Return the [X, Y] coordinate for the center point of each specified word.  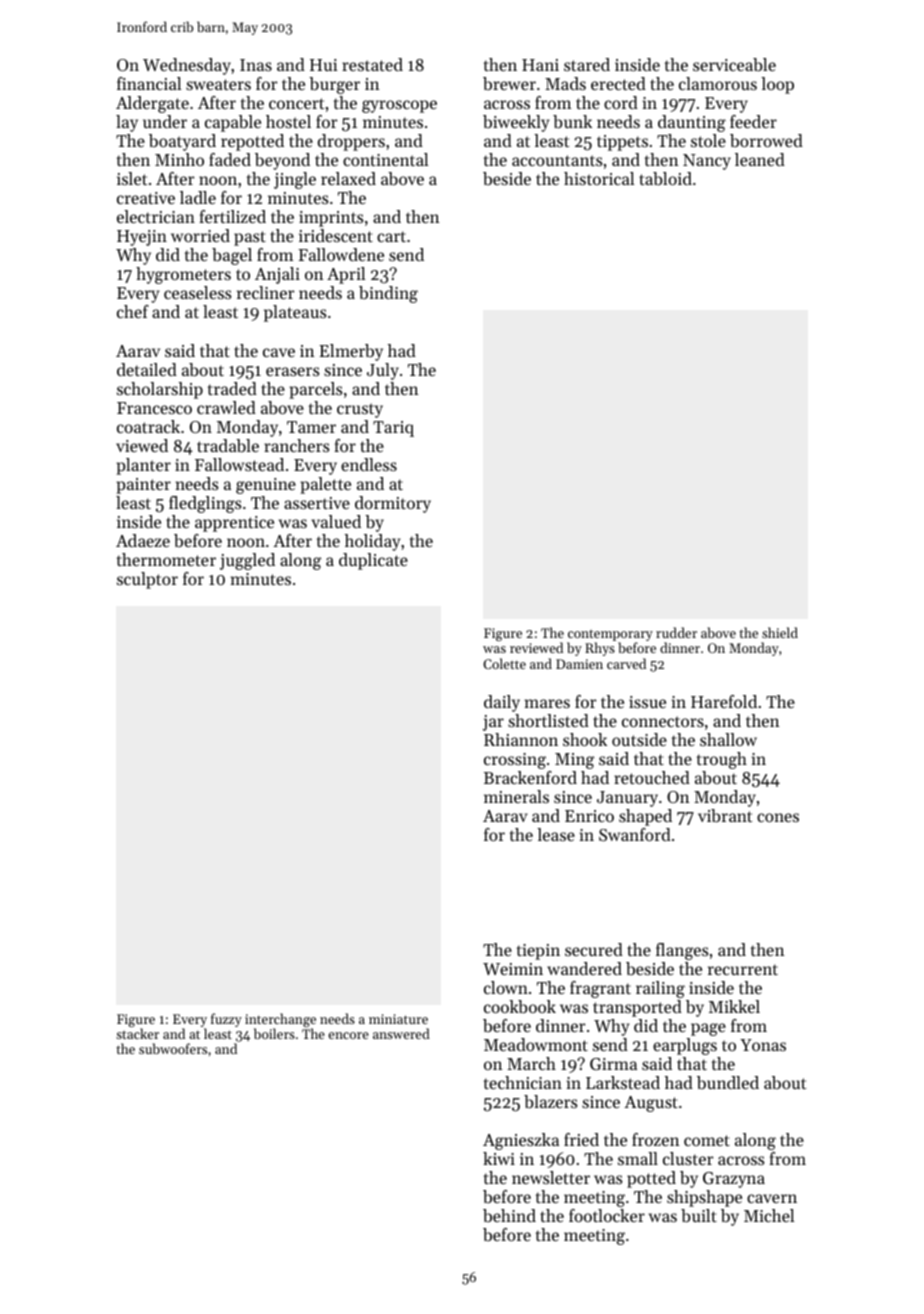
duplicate [373, 561]
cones [778, 817]
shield [780, 632]
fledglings [205, 504]
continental [385, 159]
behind [509, 1215]
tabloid [665, 178]
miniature [398, 1019]
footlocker [607, 1215]
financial [149, 83]
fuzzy [226, 1020]
